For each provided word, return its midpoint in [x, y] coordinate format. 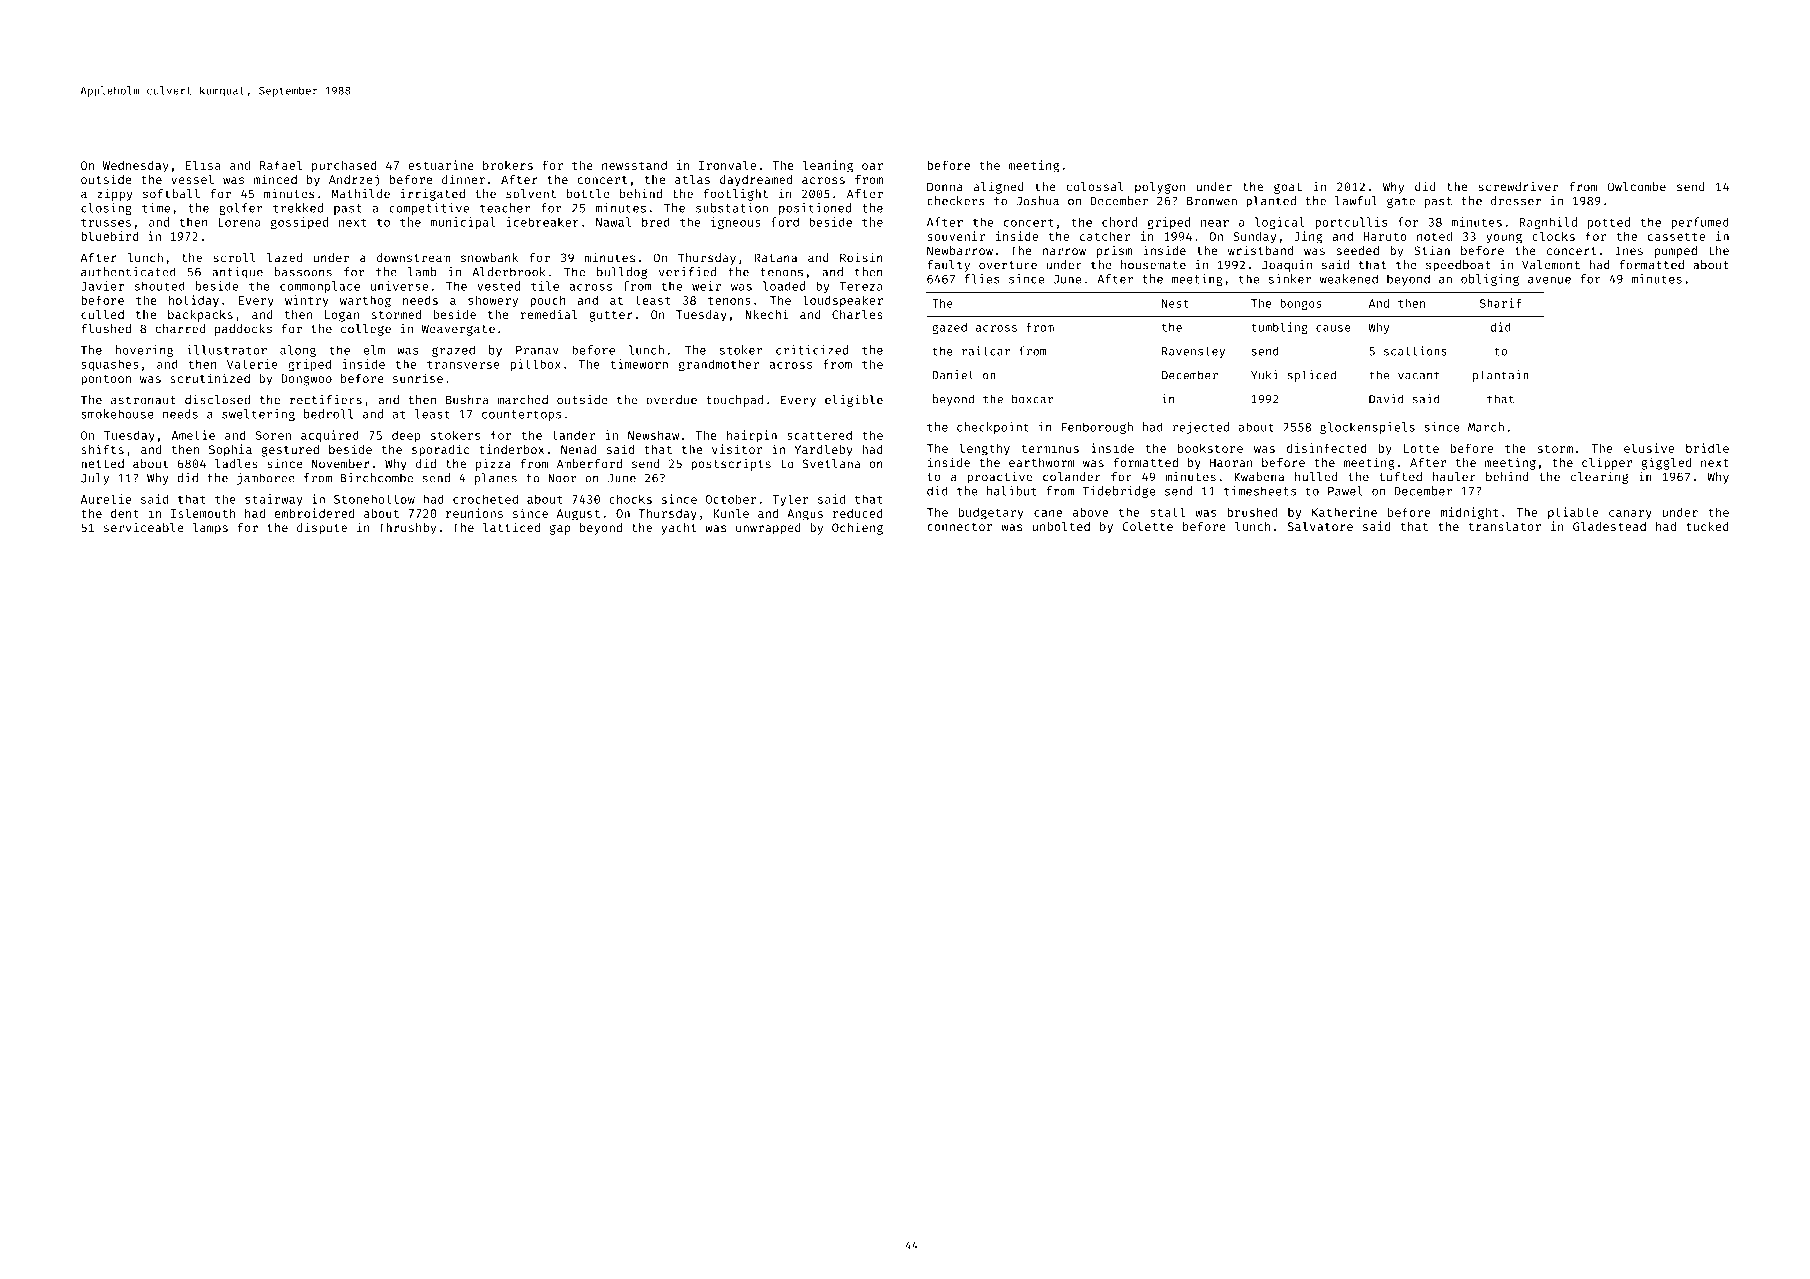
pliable [1573, 513]
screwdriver [1518, 186]
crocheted [485, 499]
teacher [505, 208]
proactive [999, 477]
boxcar [1033, 399]
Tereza [861, 286]
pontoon [106, 380]
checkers [956, 201]
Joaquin [1287, 266]
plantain [1501, 376]
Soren [273, 435]
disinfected [1327, 448]
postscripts [731, 465]
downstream [413, 257]
